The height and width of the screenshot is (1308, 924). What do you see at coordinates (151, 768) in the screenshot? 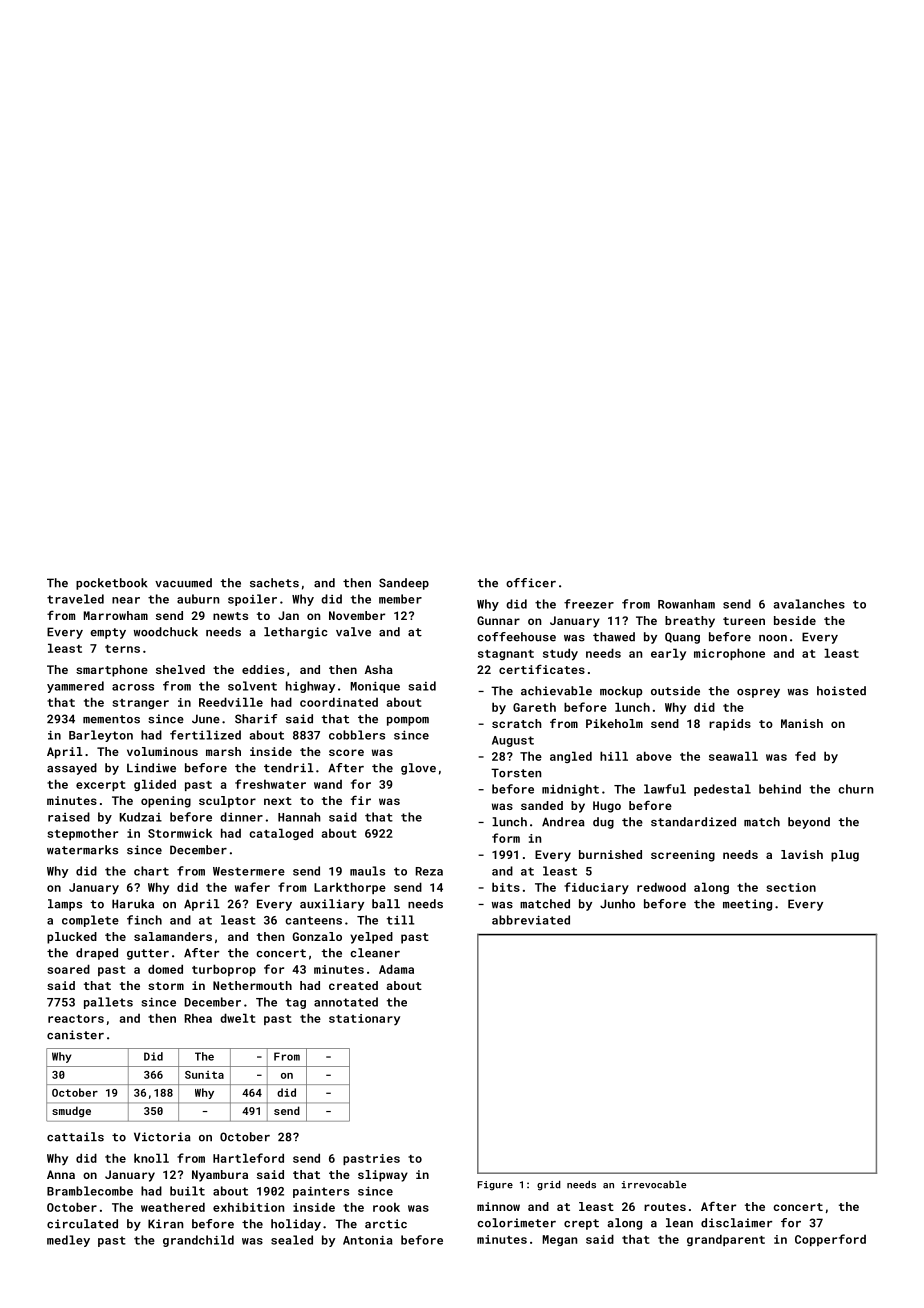
I see `Lindiwe` at bounding box center [151, 768].
